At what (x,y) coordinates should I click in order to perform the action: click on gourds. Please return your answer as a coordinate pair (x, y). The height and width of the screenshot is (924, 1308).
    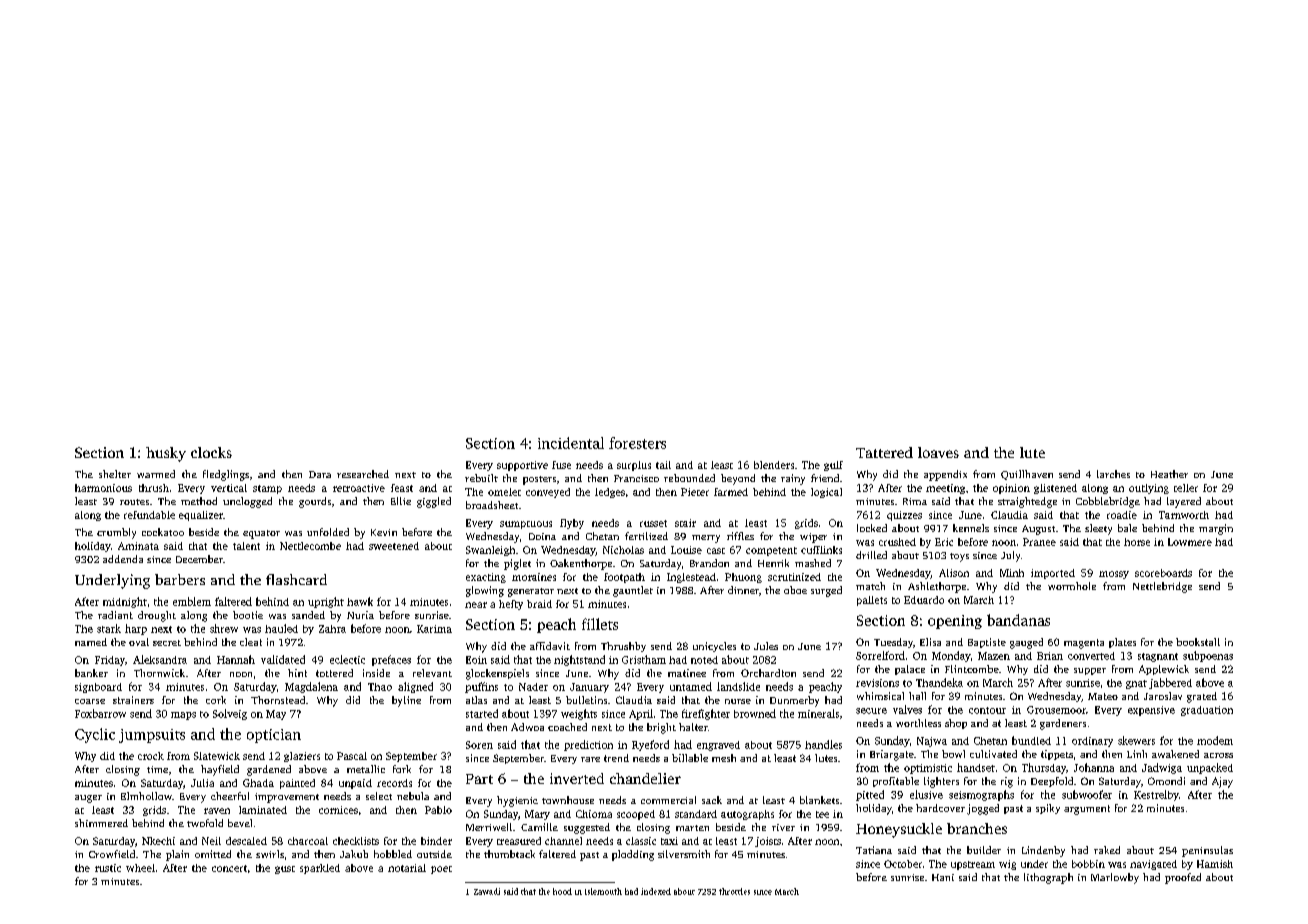
    Looking at the image, I should click on (315, 502).
